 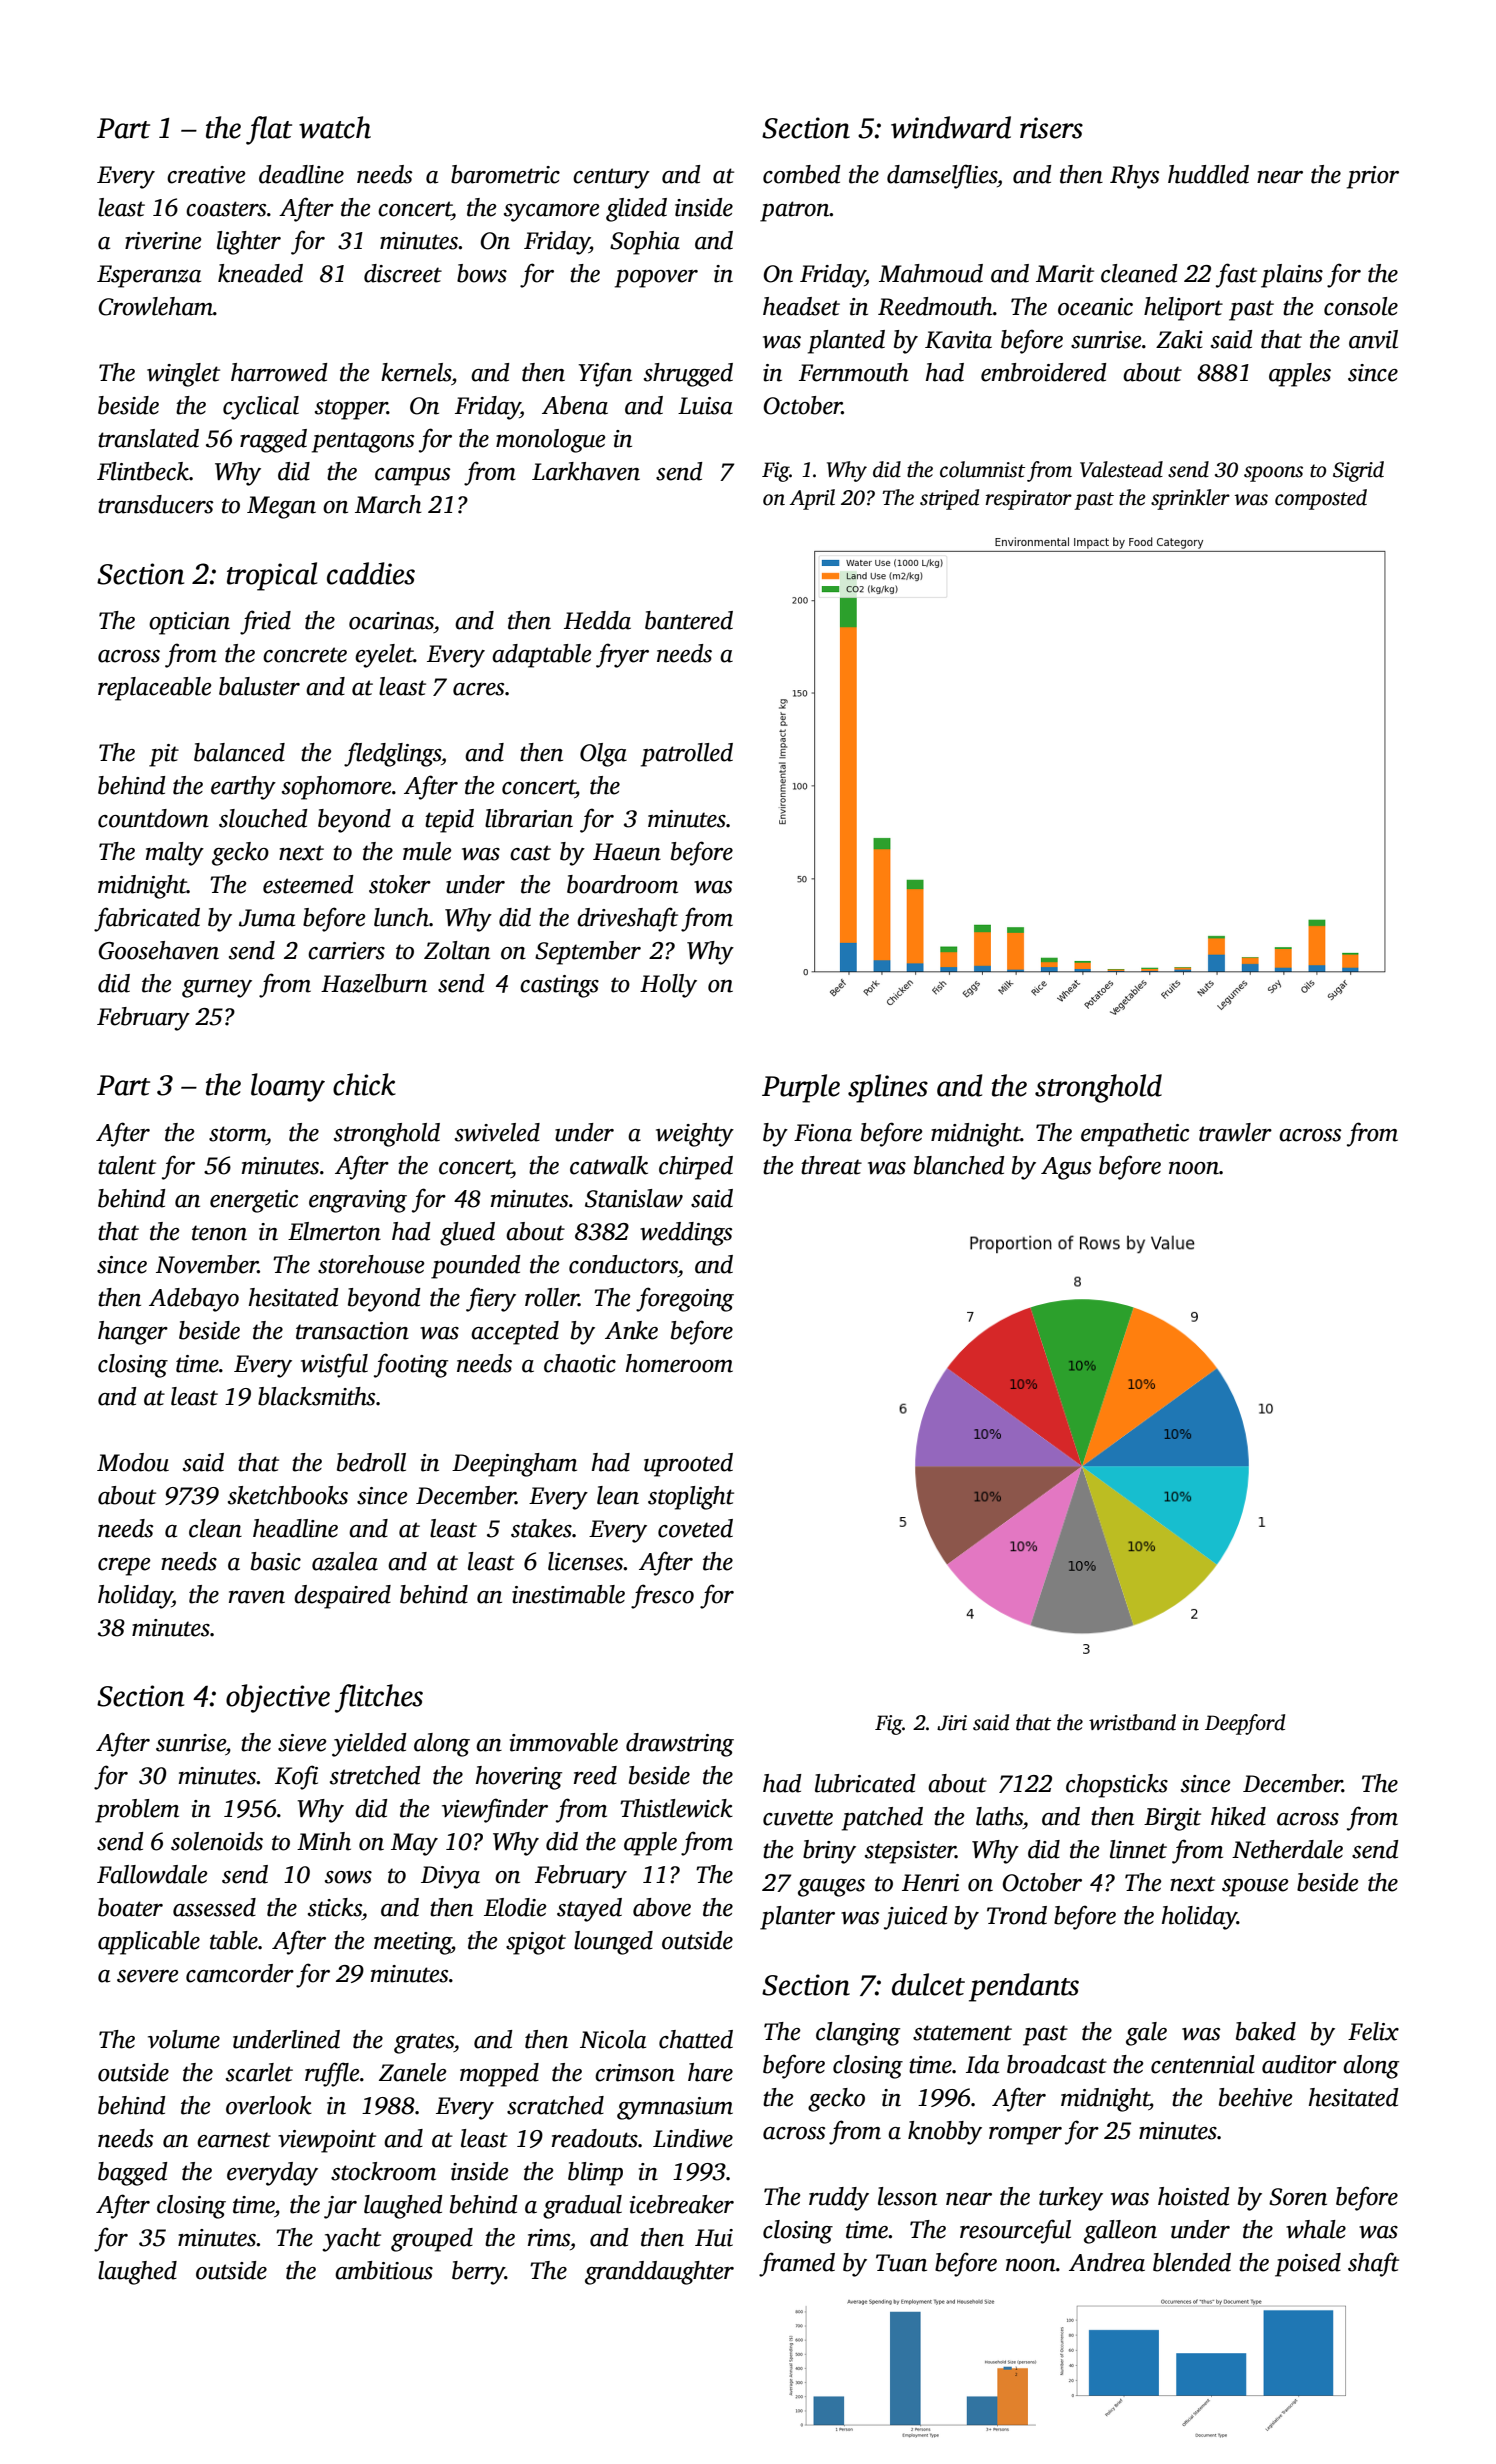 What do you see at coordinates (1028, 500) in the screenshot?
I see `respirator` at bounding box center [1028, 500].
